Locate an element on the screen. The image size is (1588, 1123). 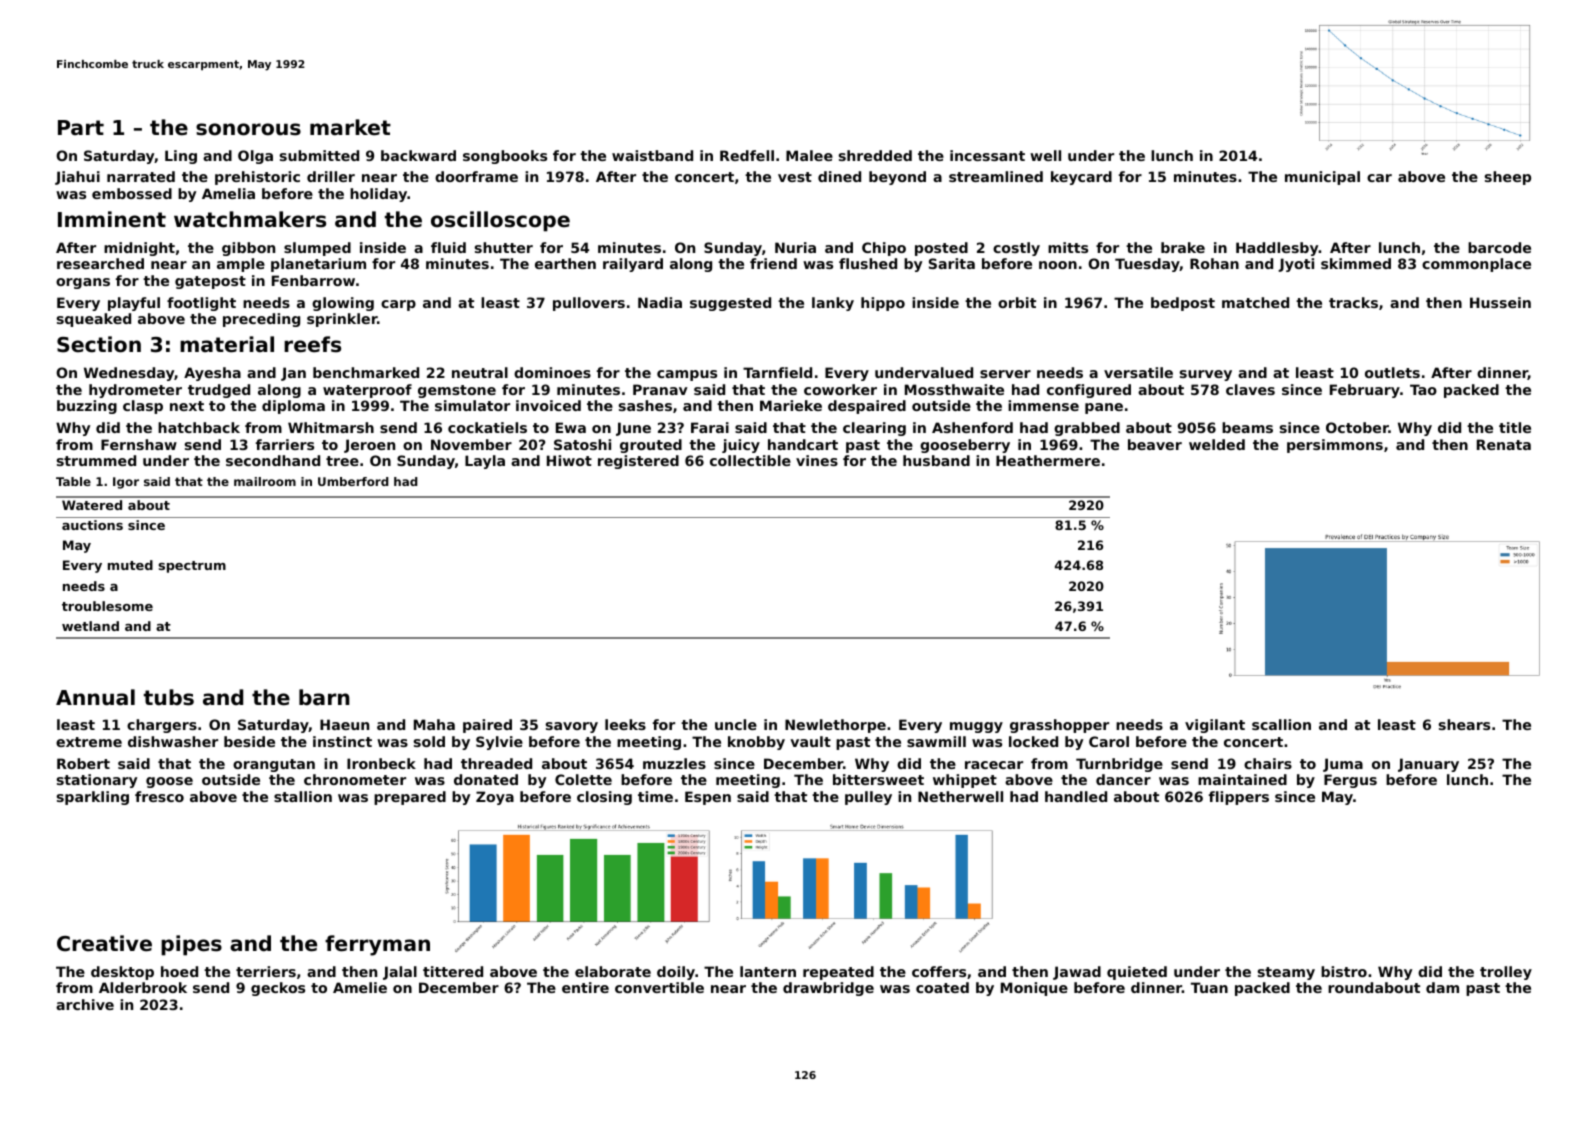
shears is located at coordinates (1464, 724).
